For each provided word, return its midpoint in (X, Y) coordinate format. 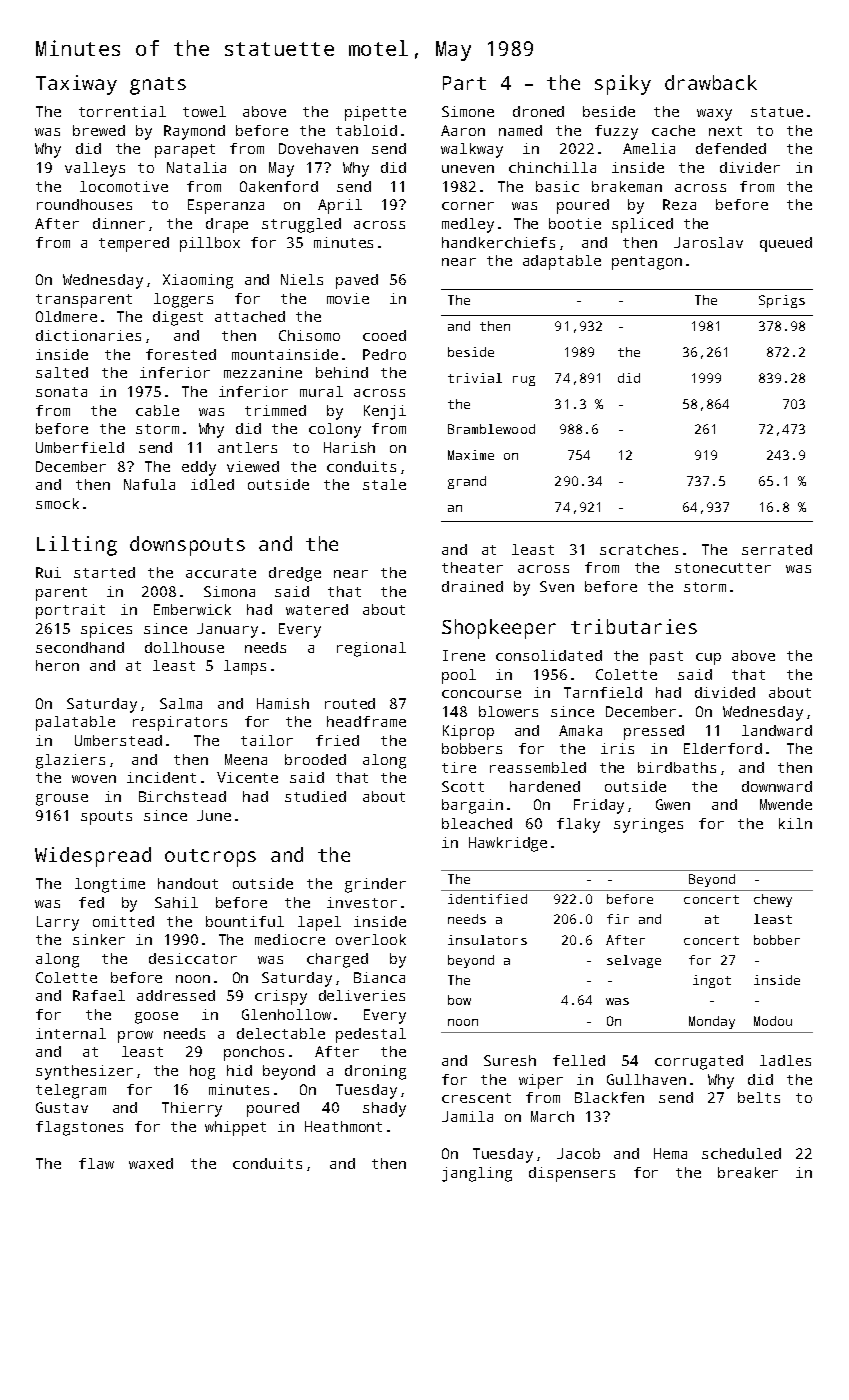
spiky (623, 85)
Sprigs (782, 301)
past (666, 658)
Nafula (149, 484)
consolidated (549, 655)
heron (57, 665)
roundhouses (84, 204)
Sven (557, 586)
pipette (375, 113)
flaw (96, 1163)
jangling (477, 1174)
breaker (748, 1172)
